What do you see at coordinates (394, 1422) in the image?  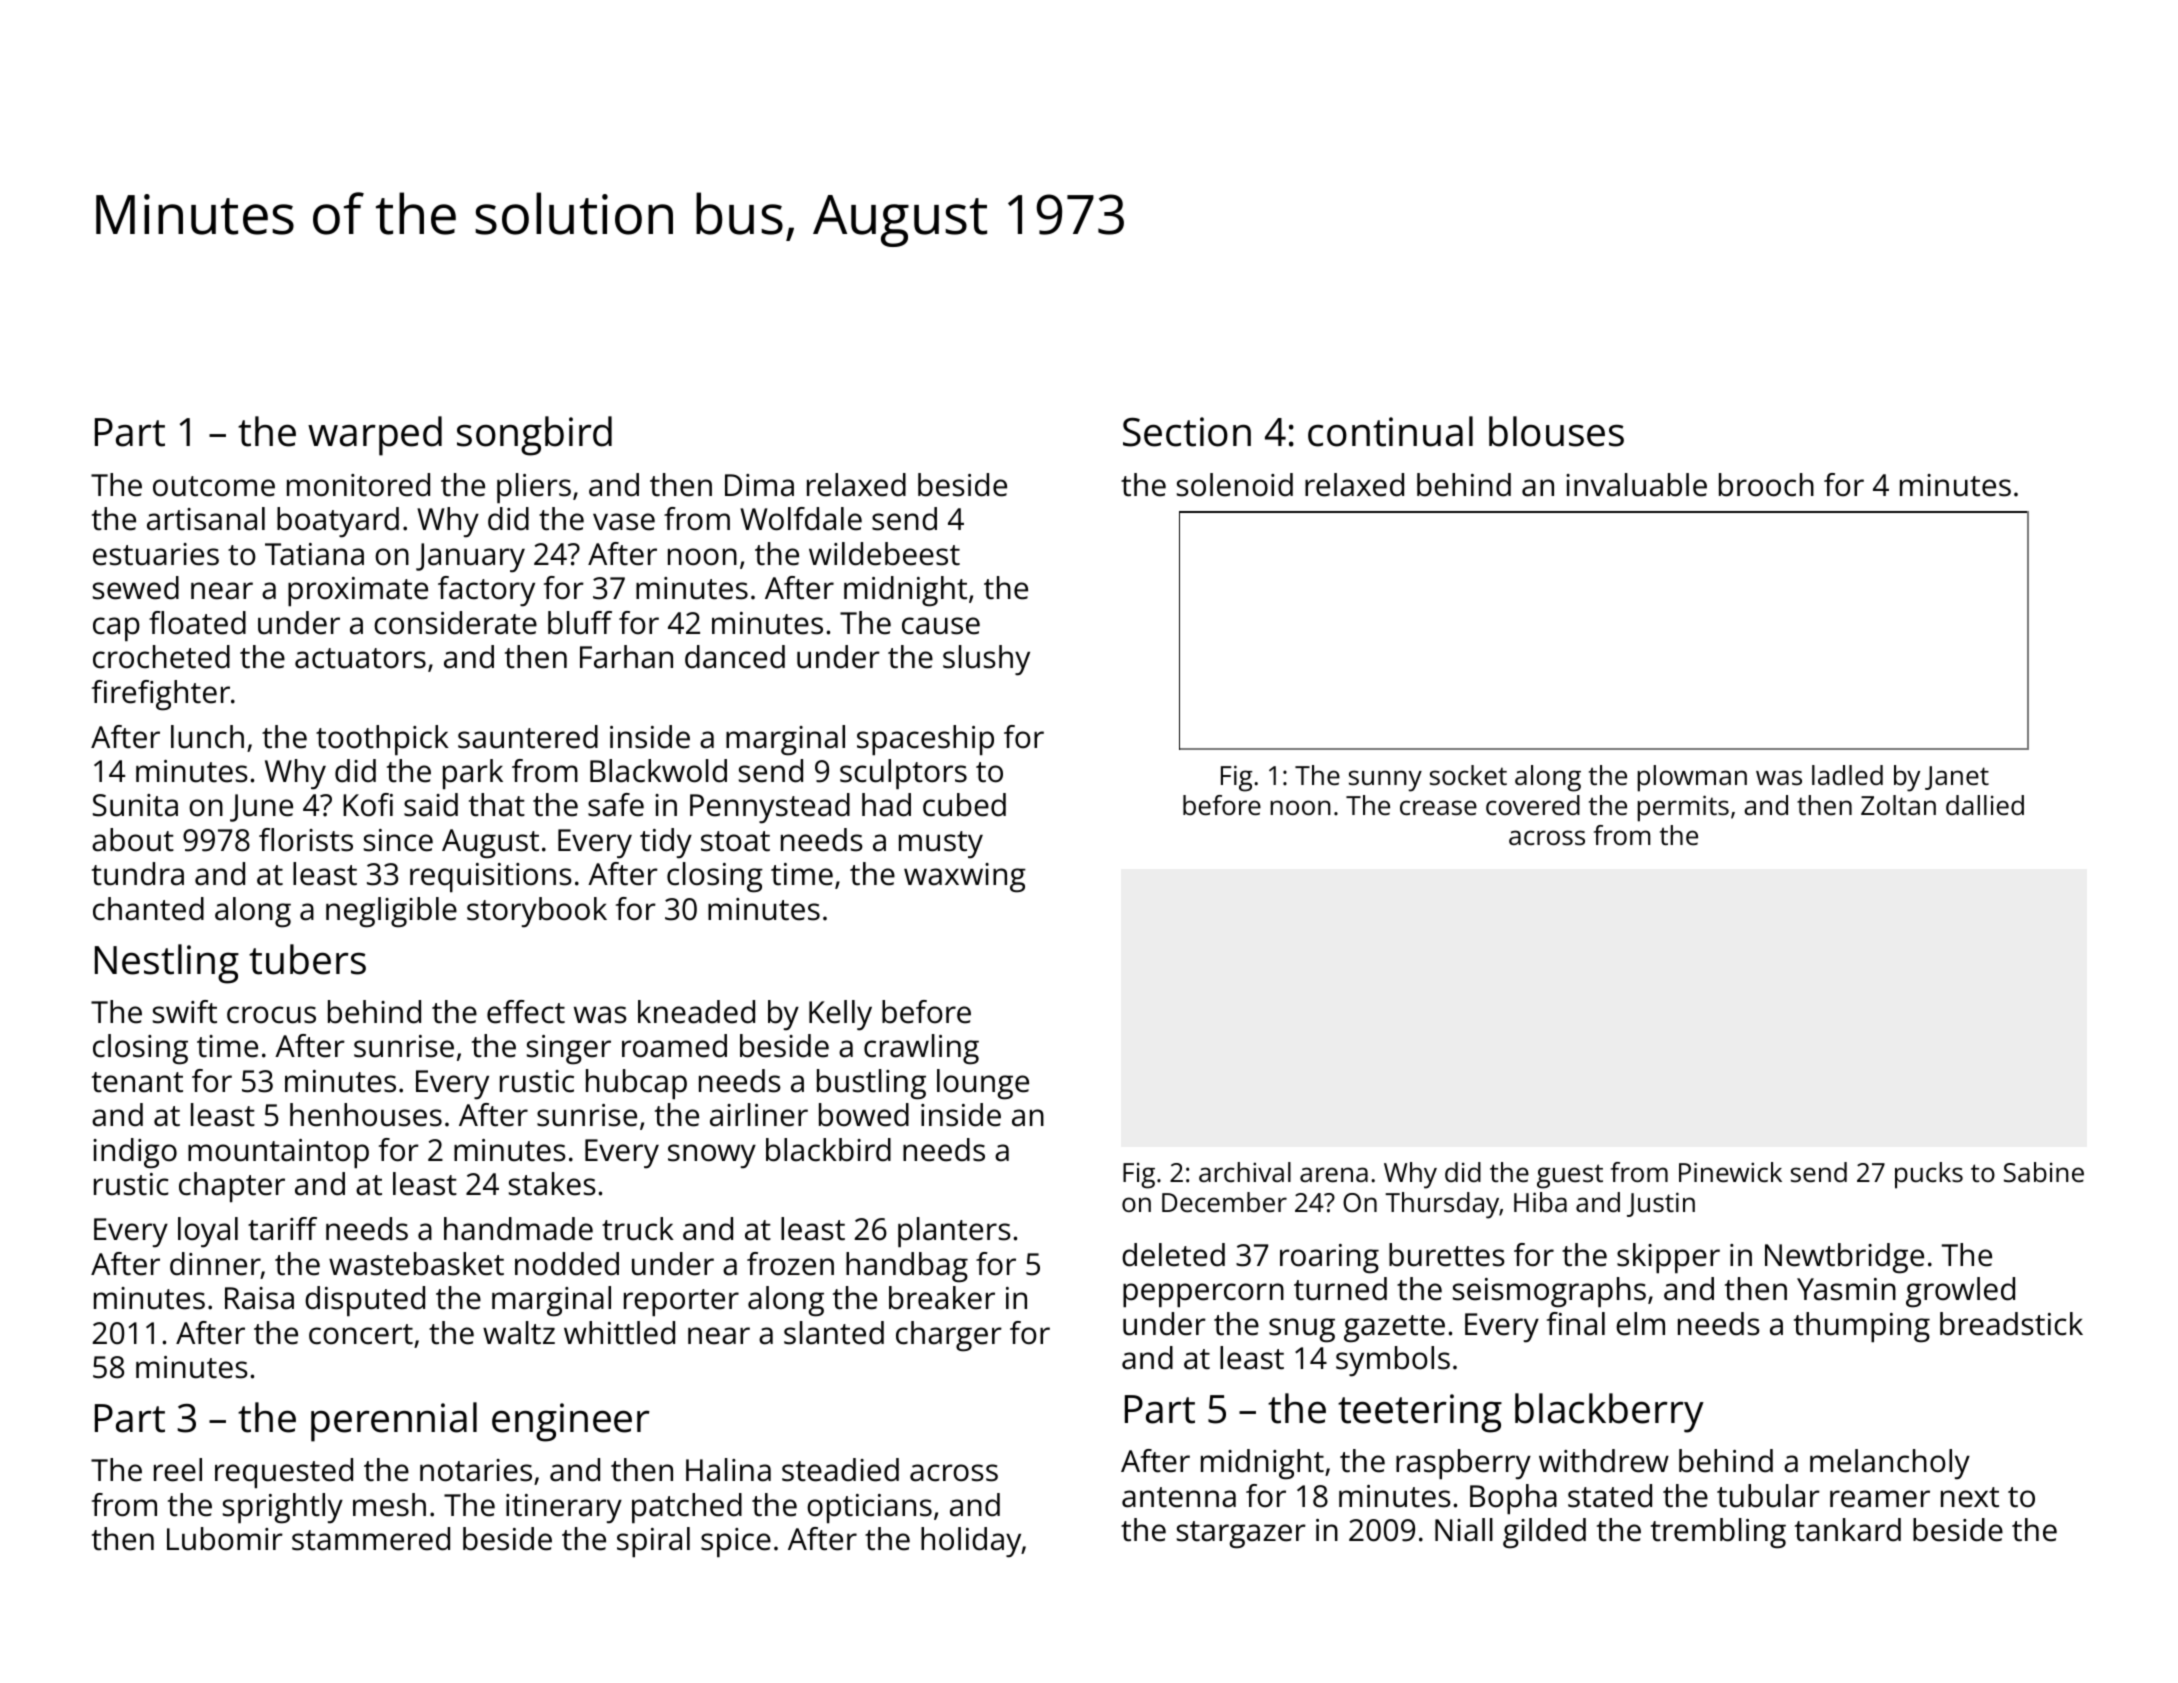 I see `perennial` at bounding box center [394, 1422].
